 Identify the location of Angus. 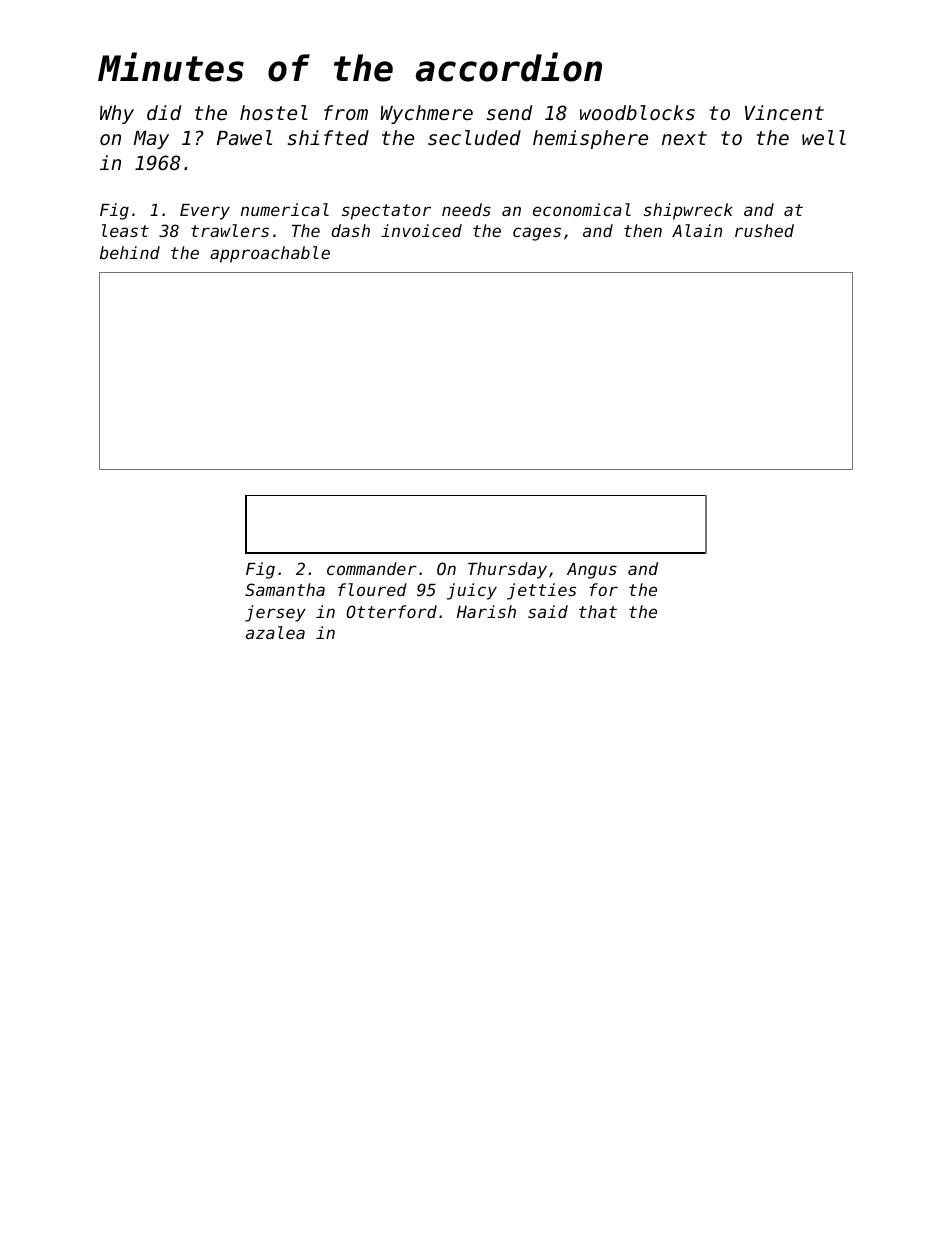
(592, 571).
